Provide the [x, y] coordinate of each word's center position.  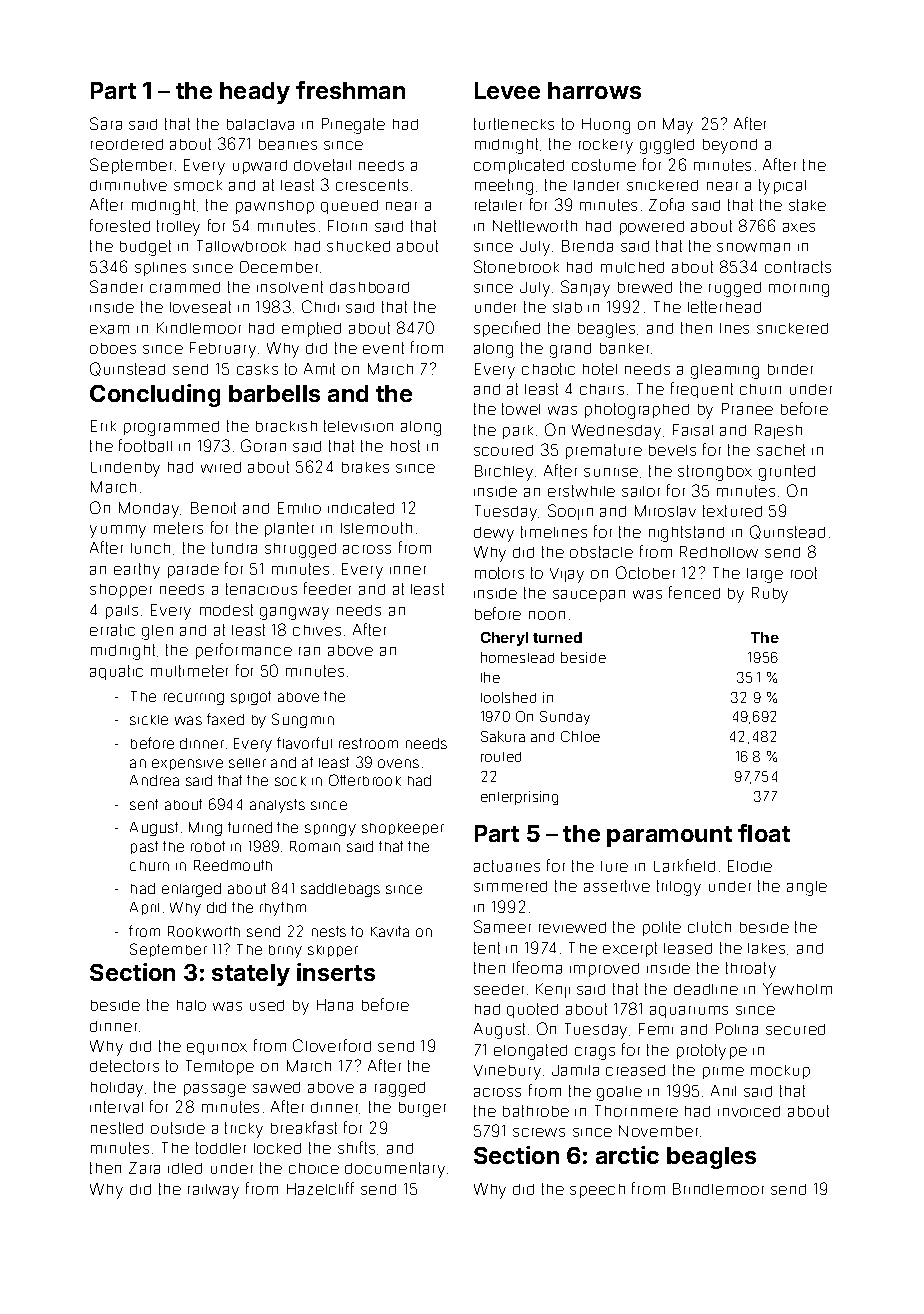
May [678, 126]
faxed [225, 719]
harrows [594, 90]
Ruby [770, 595]
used [267, 1005]
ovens [398, 763]
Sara [106, 123]
